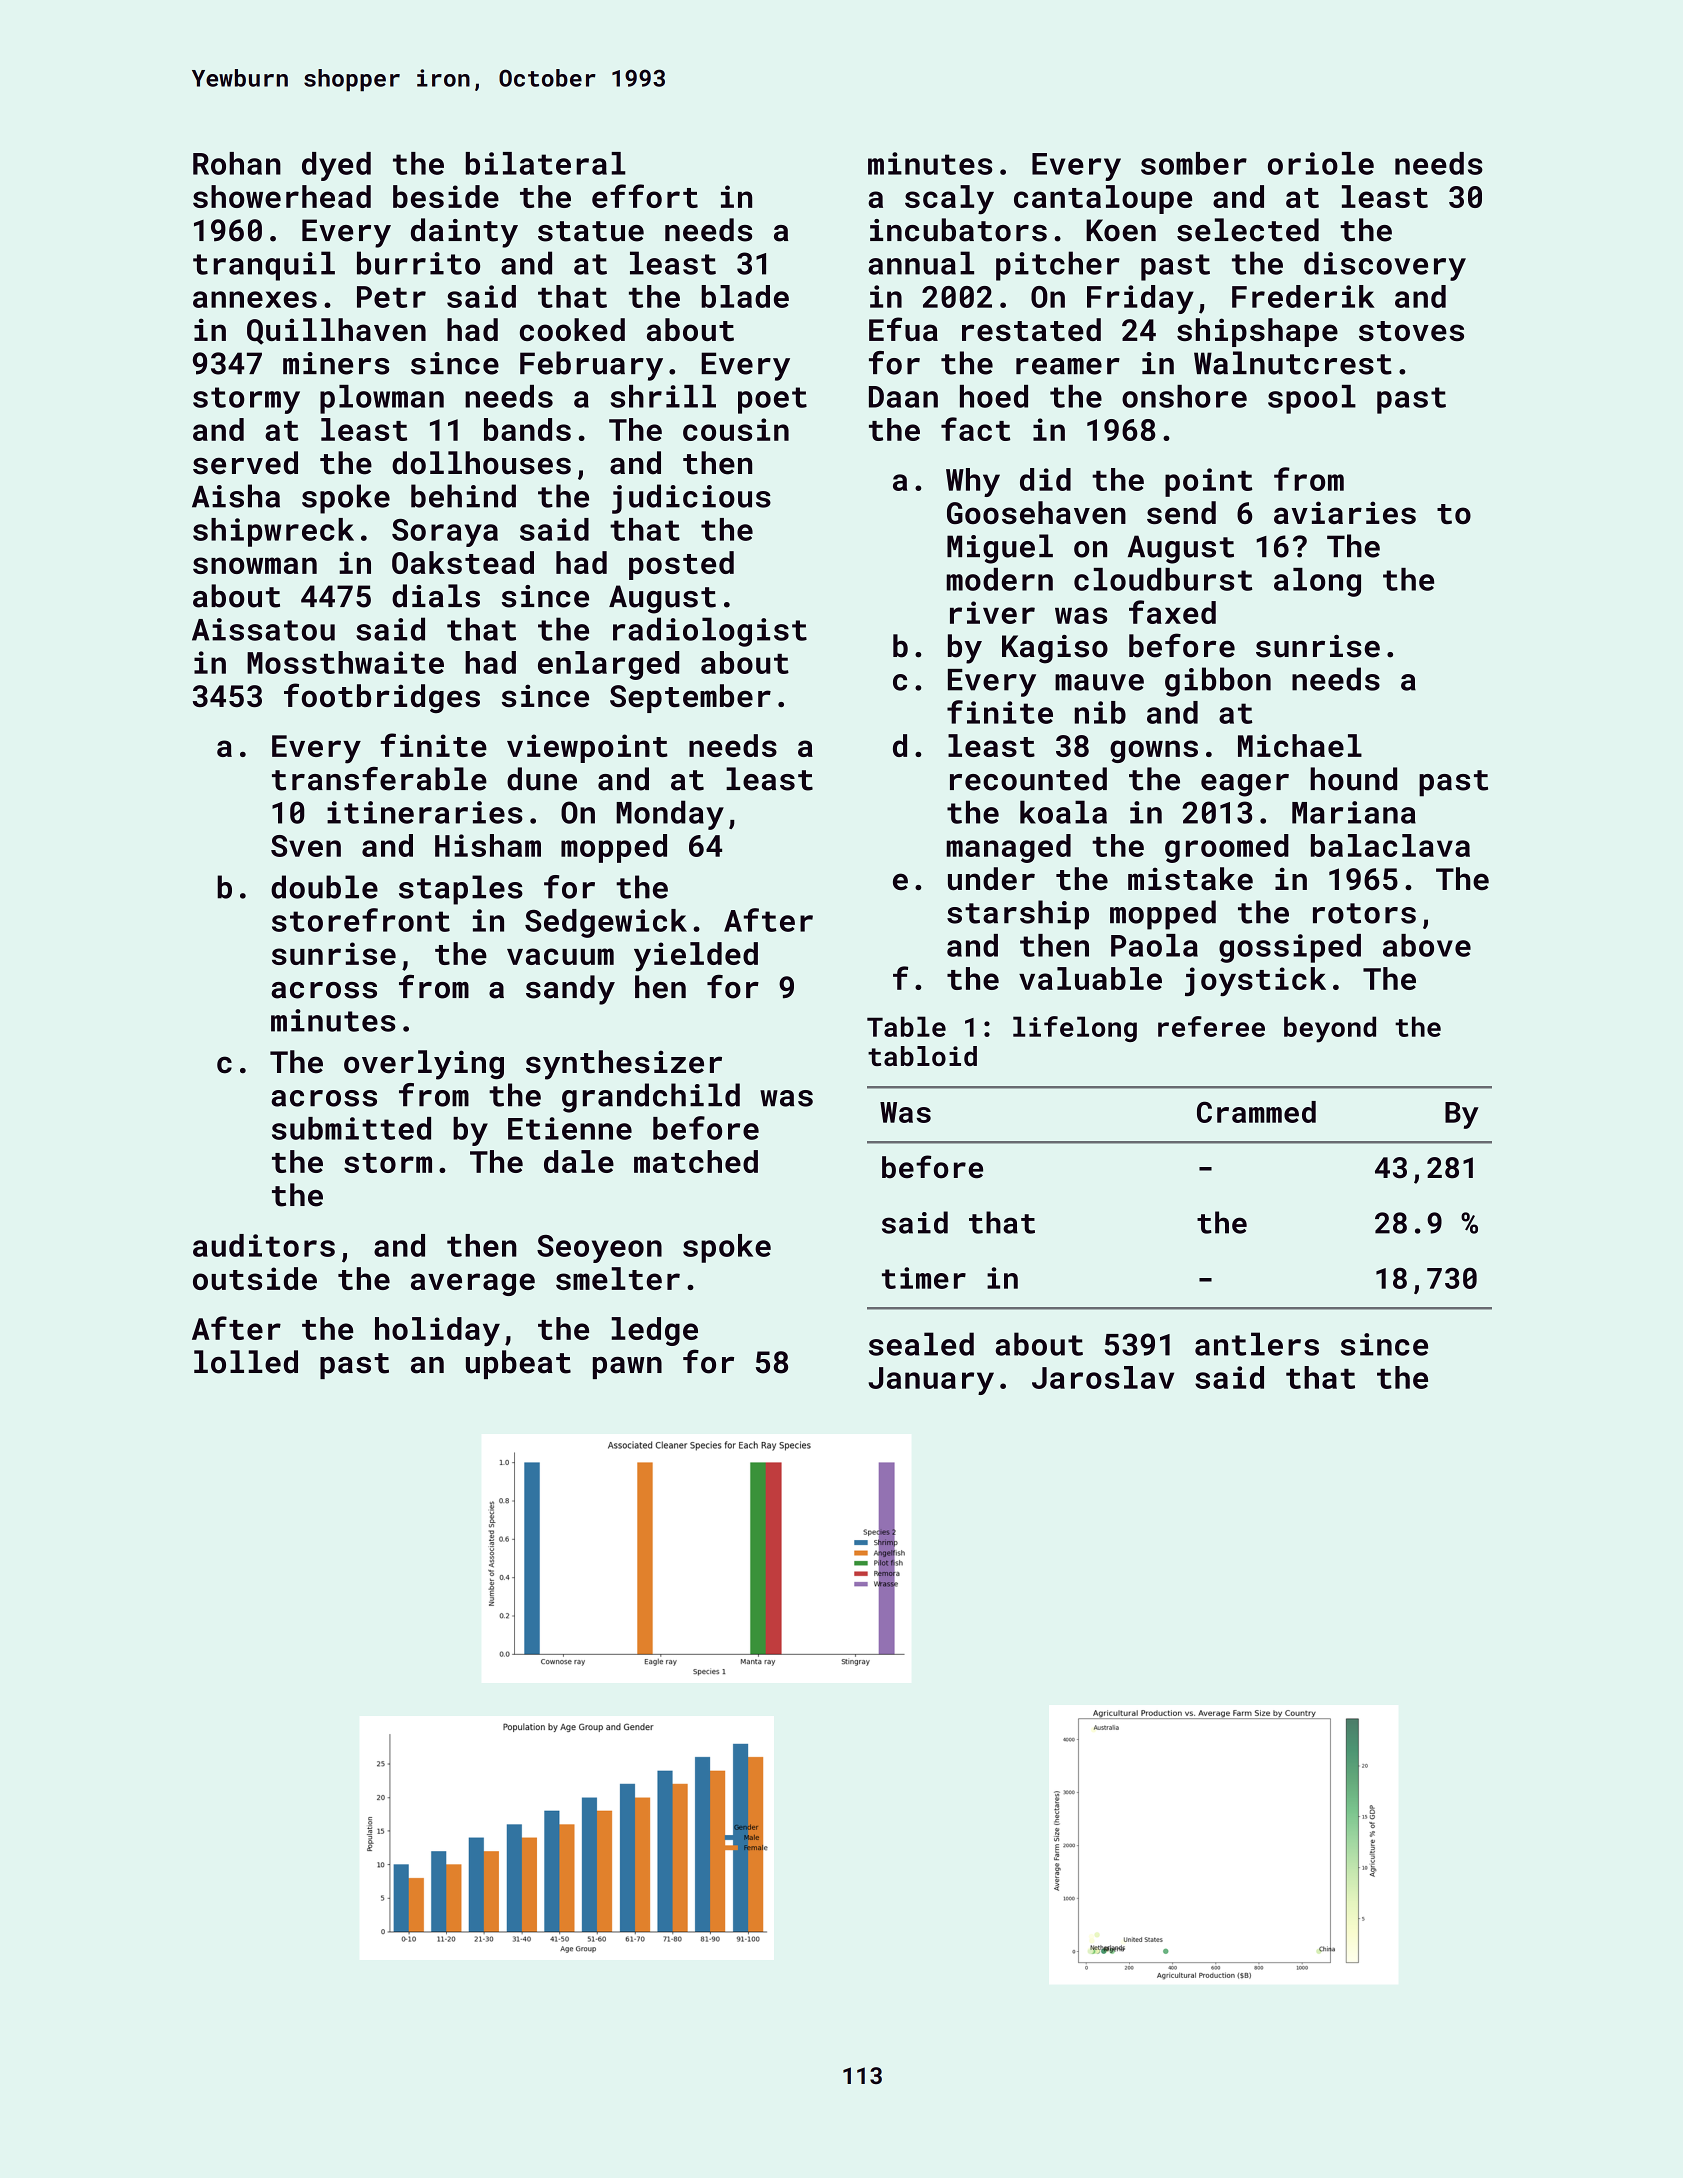 The height and width of the page is (2178, 1683). What do you see at coordinates (1100, 712) in the page?
I see `nib` at bounding box center [1100, 712].
